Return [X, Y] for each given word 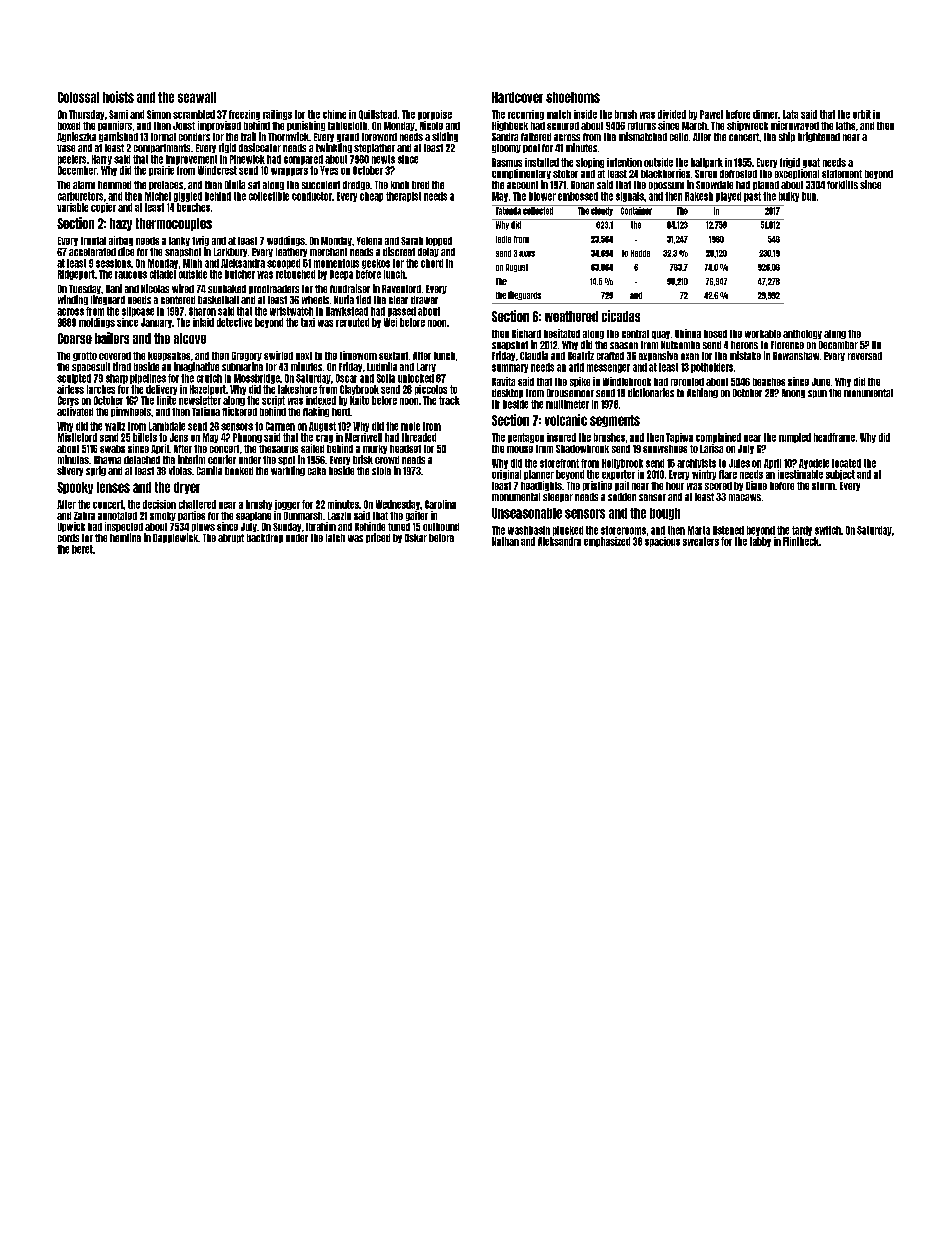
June [821, 382]
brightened [819, 137]
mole [410, 426]
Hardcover [517, 97]
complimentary [521, 174]
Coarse [75, 338]
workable [763, 334]
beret [82, 549]
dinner [765, 114]
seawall [197, 97]
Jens [179, 437]
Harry [102, 160]
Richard [526, 333]
